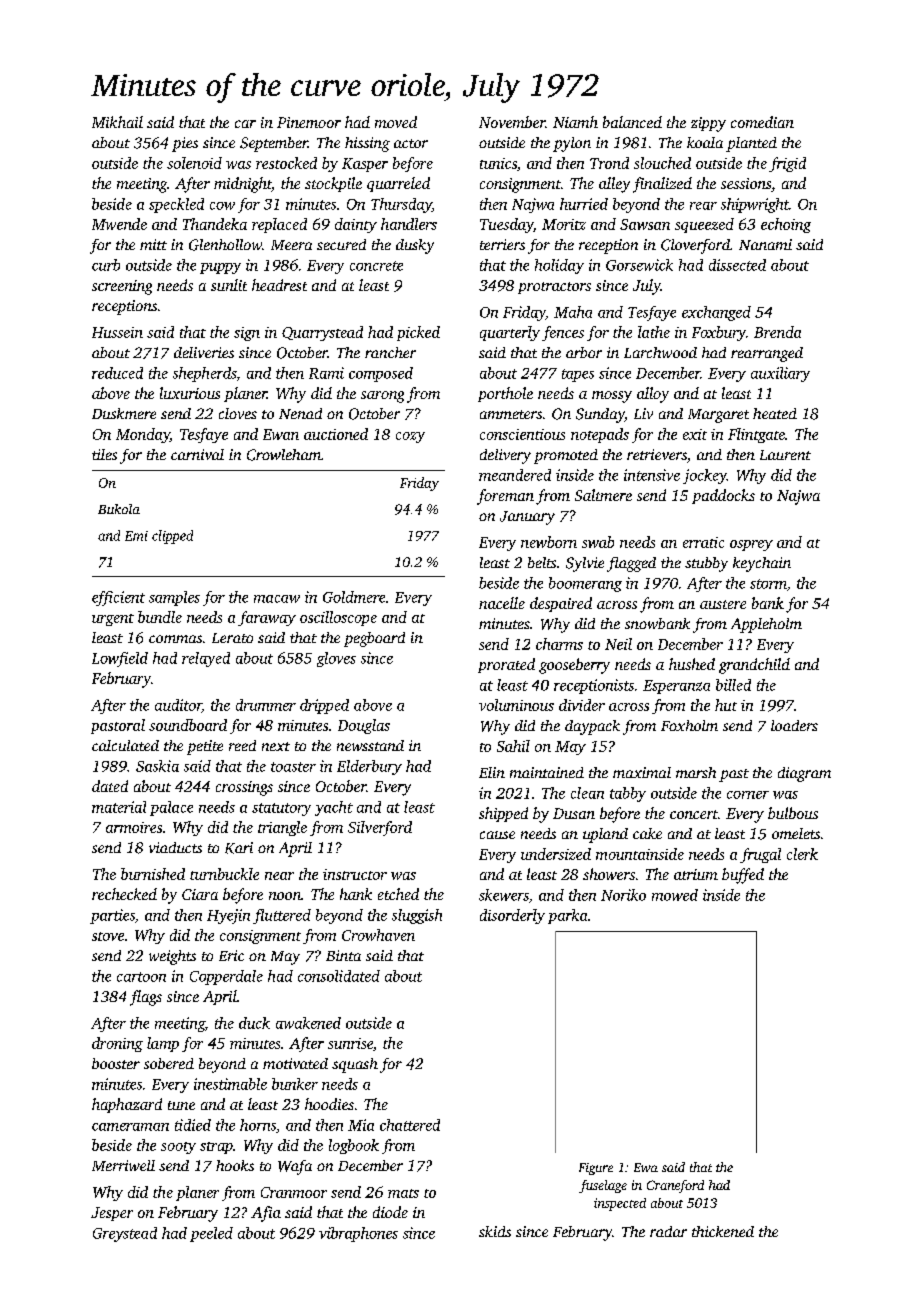 Image resolution: width=924 pixels, height=1308 pixels. I want to click on squash, so click(355, 1065).
